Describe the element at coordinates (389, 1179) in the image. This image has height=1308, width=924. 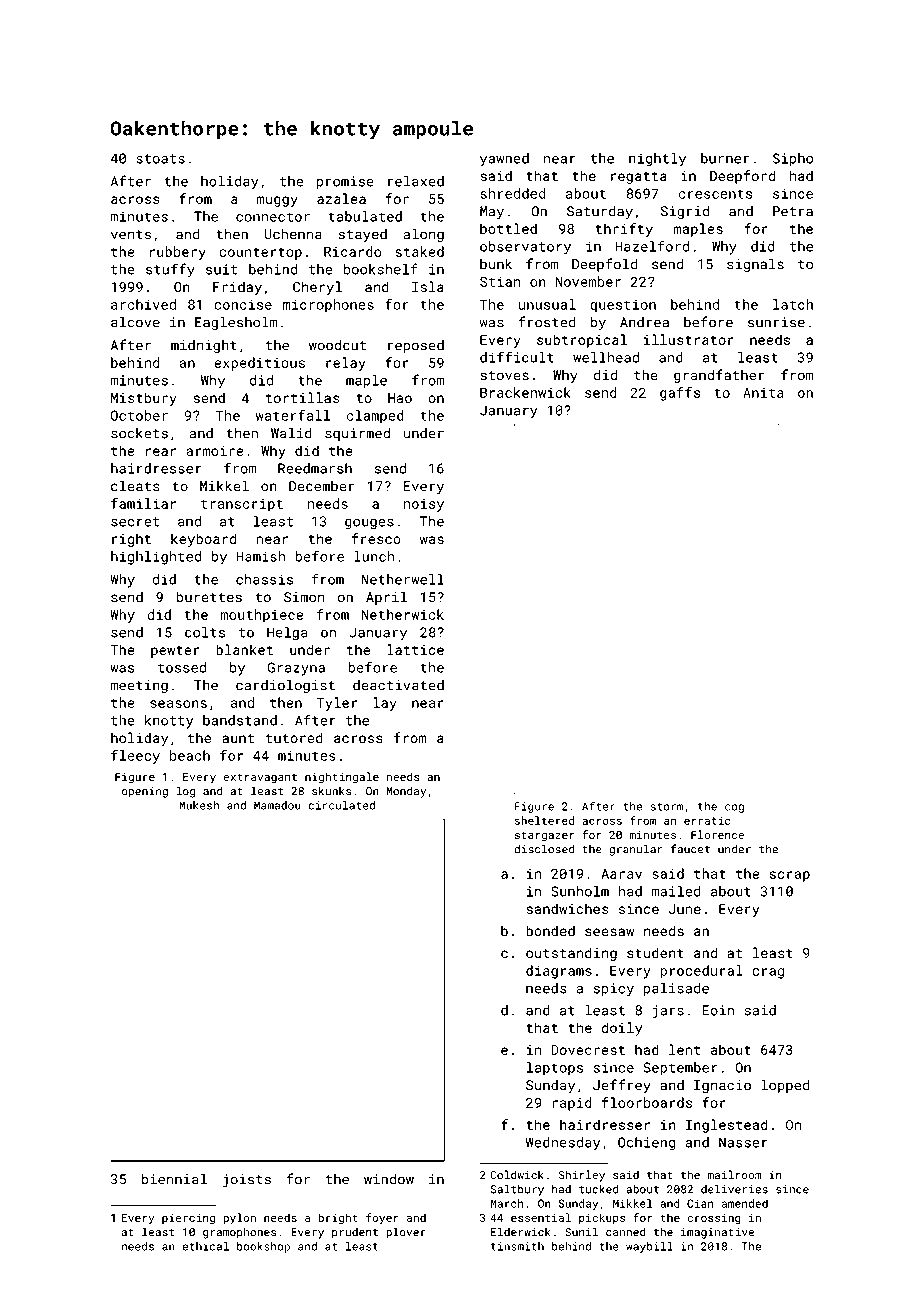
I see `window` at that location.
